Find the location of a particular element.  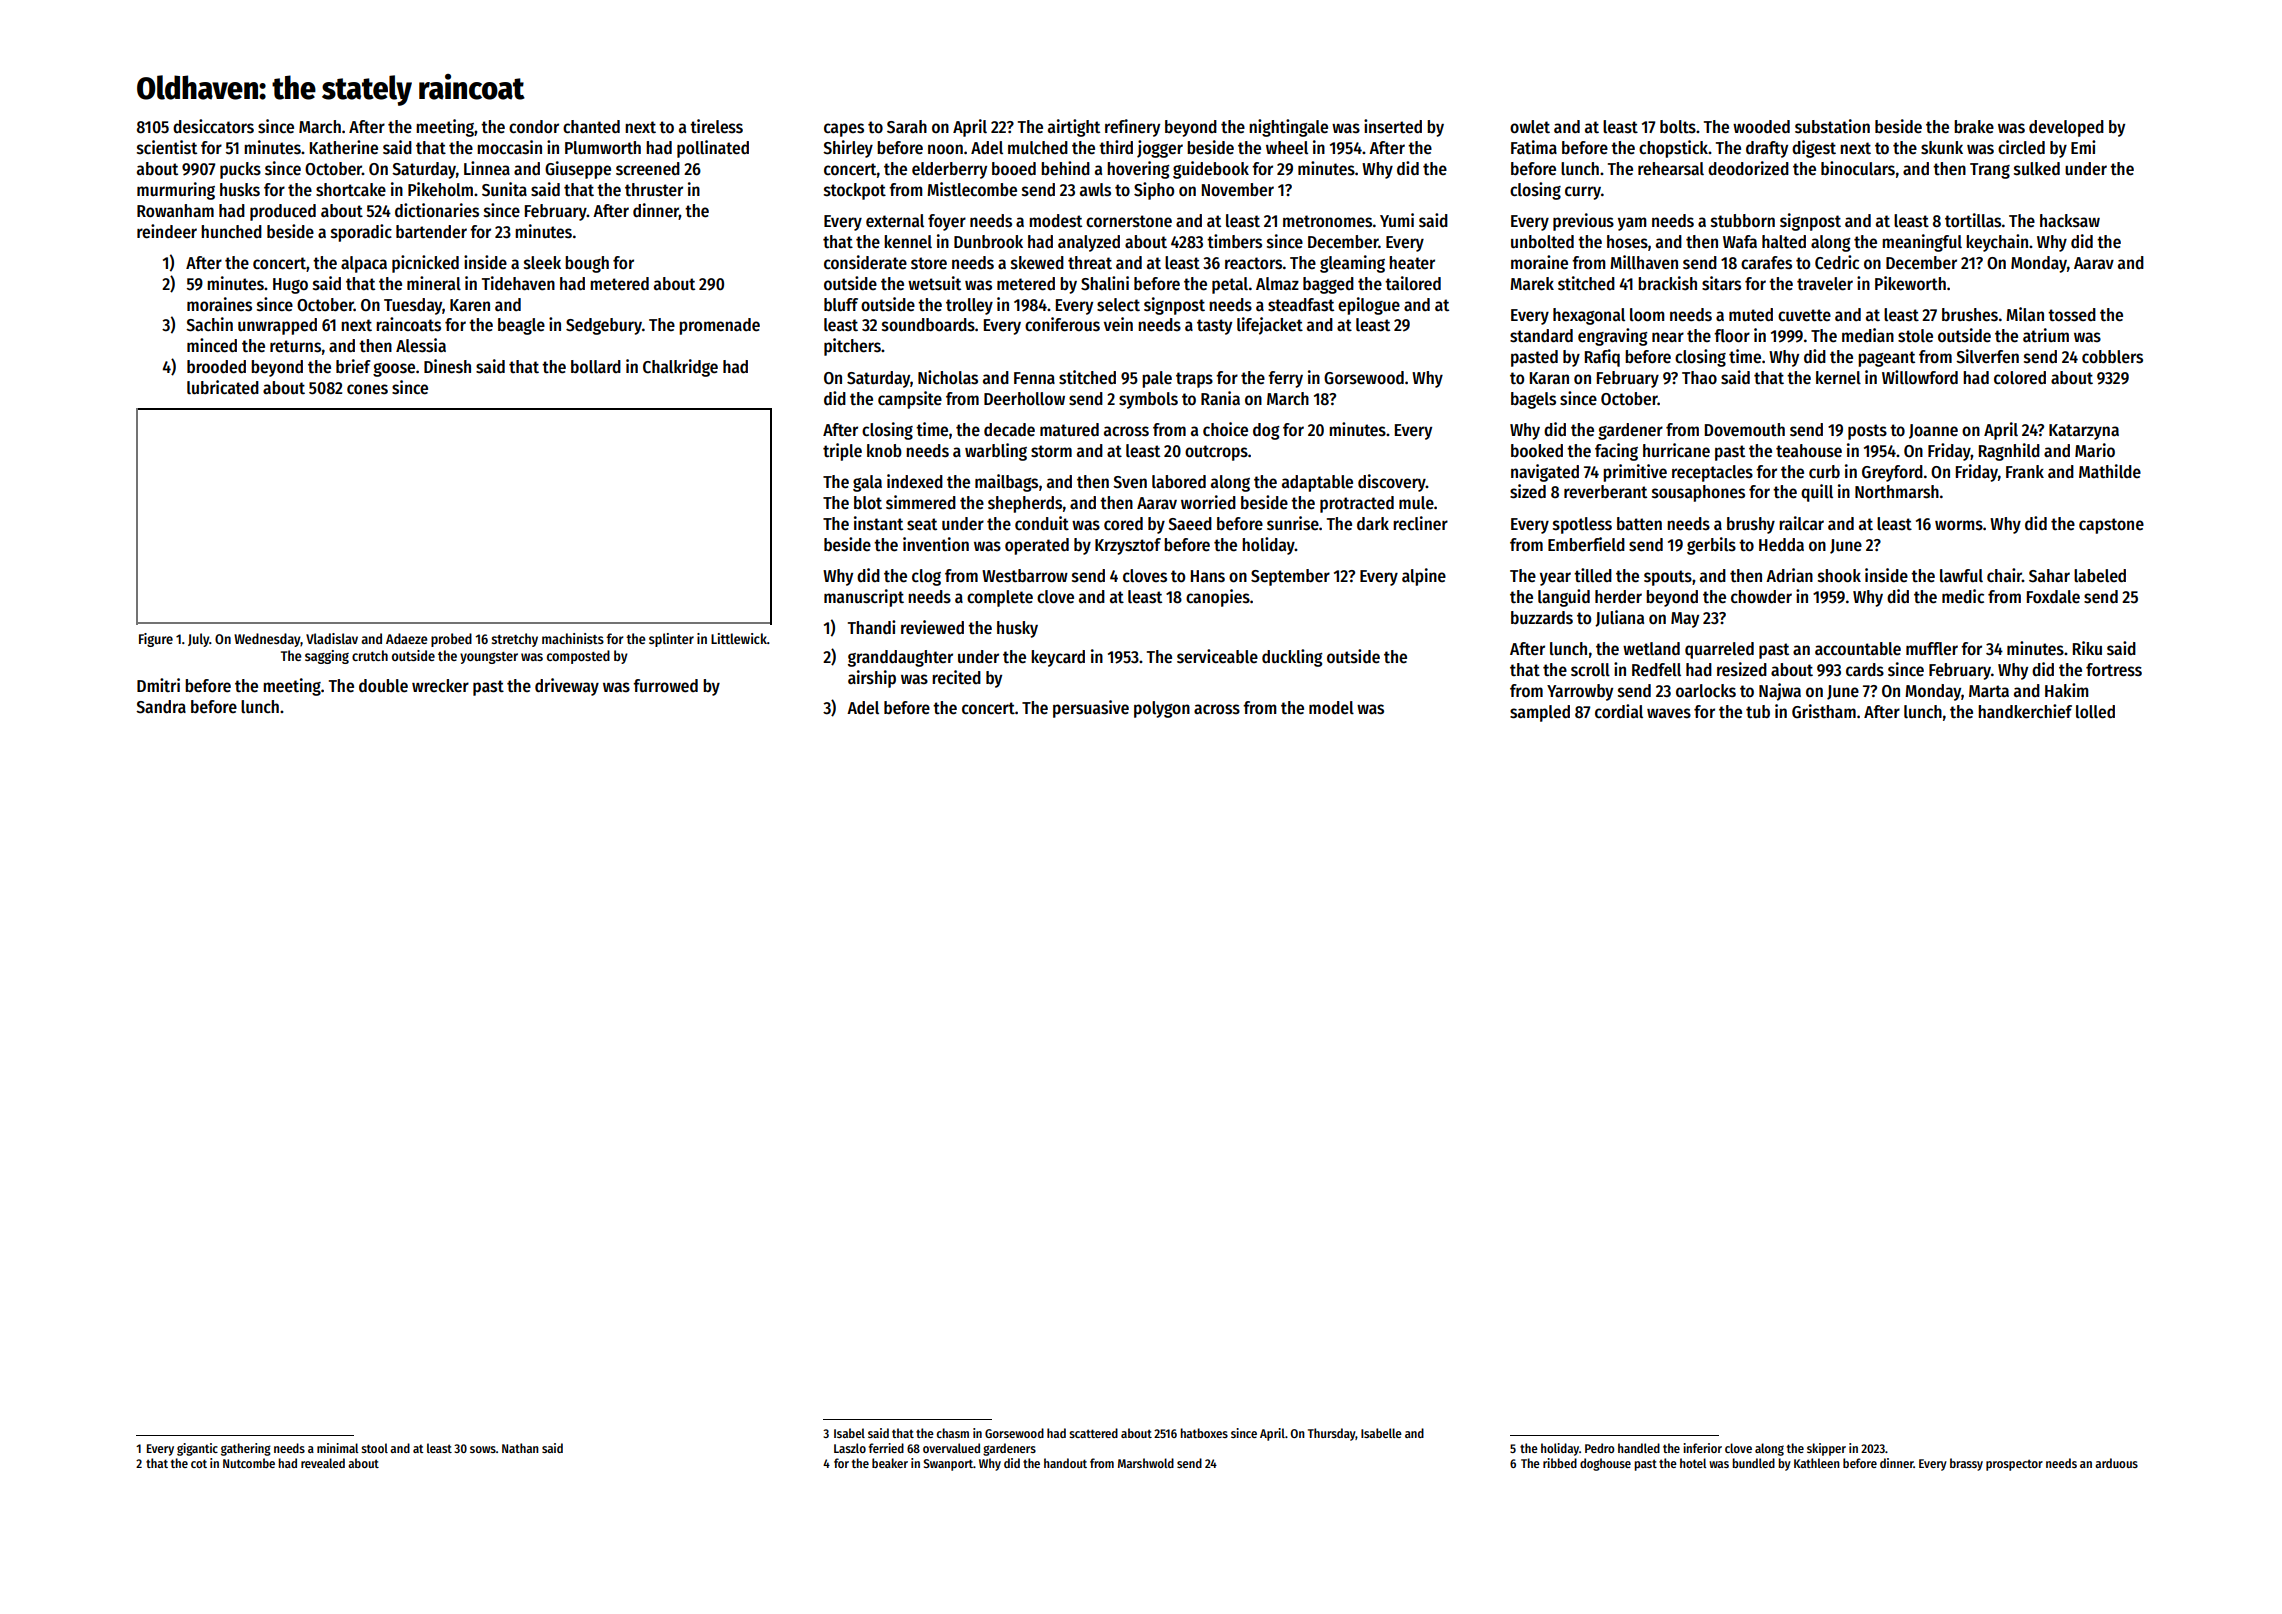

driveway is located at coordinates (567, 687).
